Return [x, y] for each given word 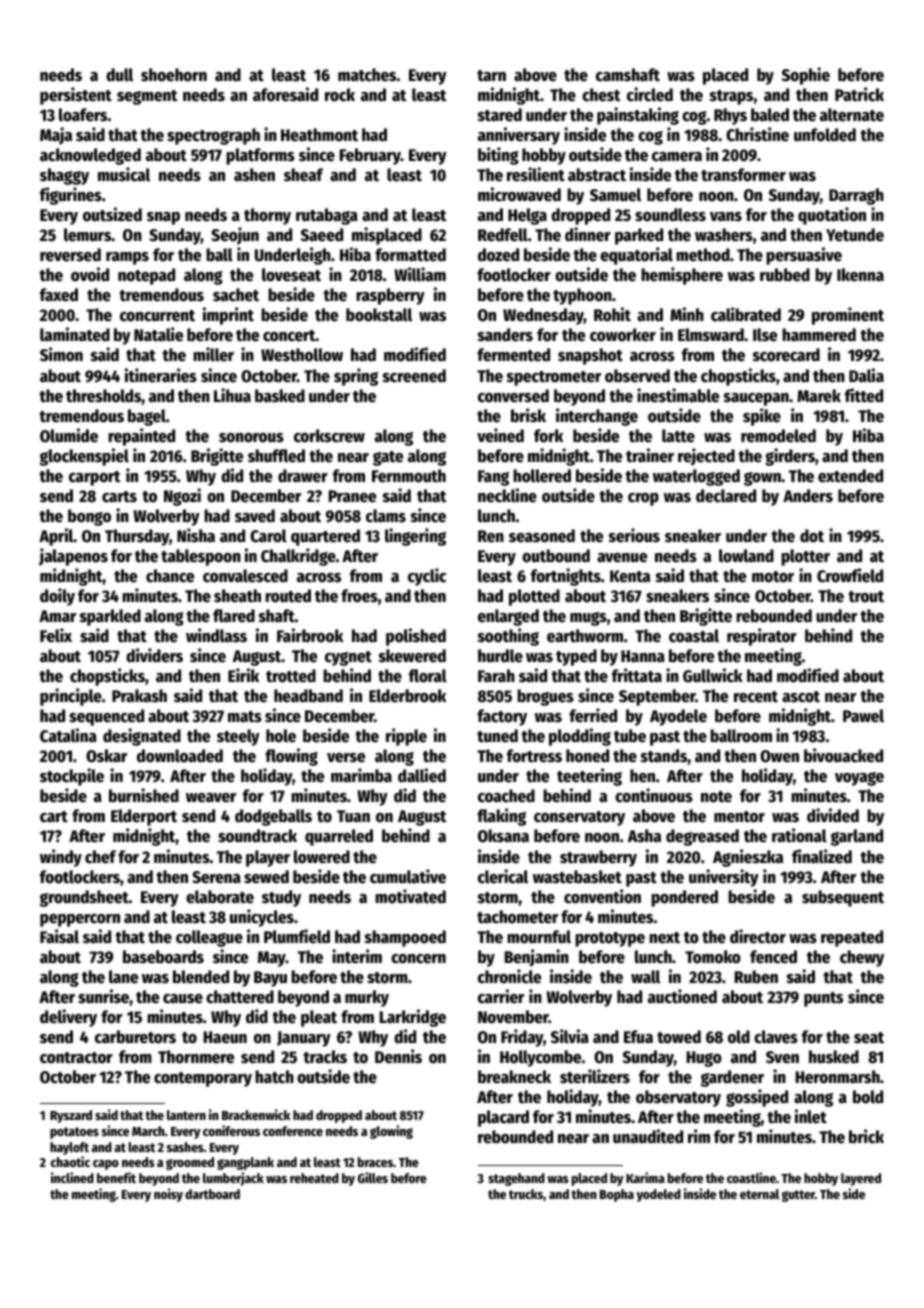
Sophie [806, 76]
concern [418, 959]
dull [119, 75]
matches [367, 75]
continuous [654, 795]
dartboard [212, 1194]
